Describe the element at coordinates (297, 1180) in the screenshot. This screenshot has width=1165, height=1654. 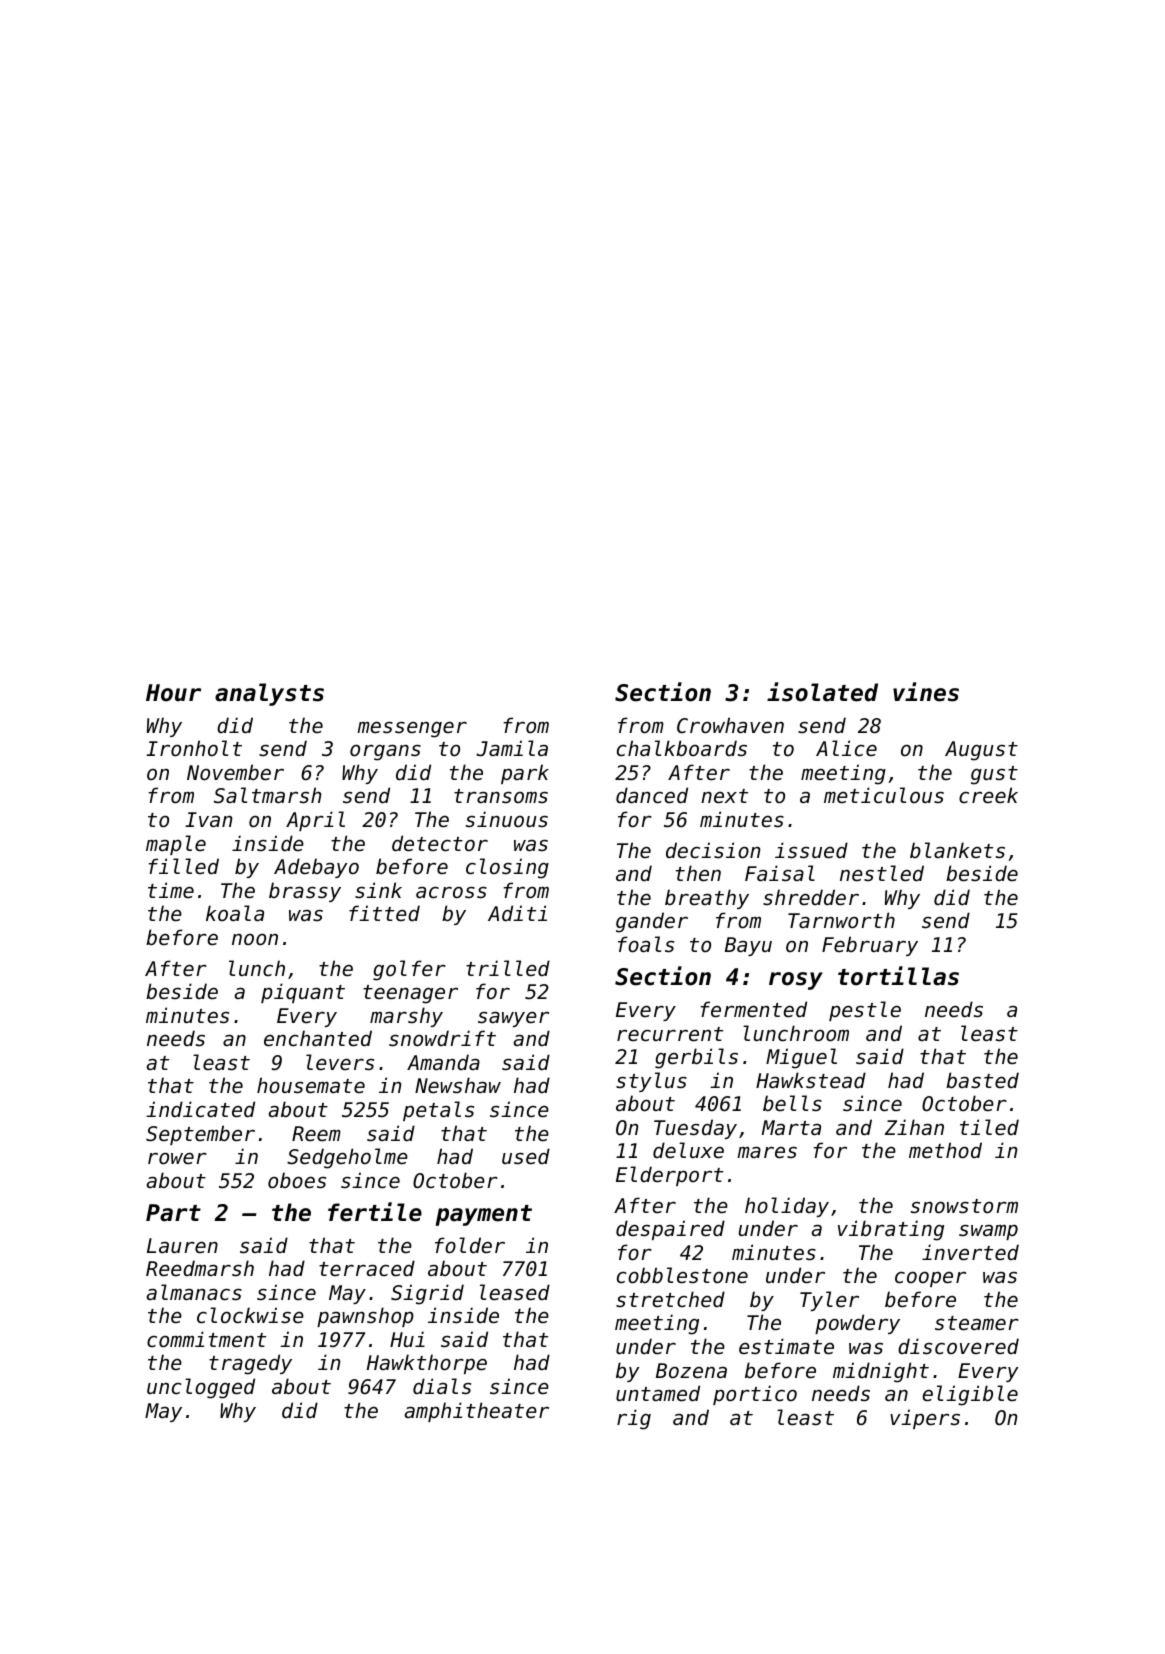
I see `oboes` at that location.
